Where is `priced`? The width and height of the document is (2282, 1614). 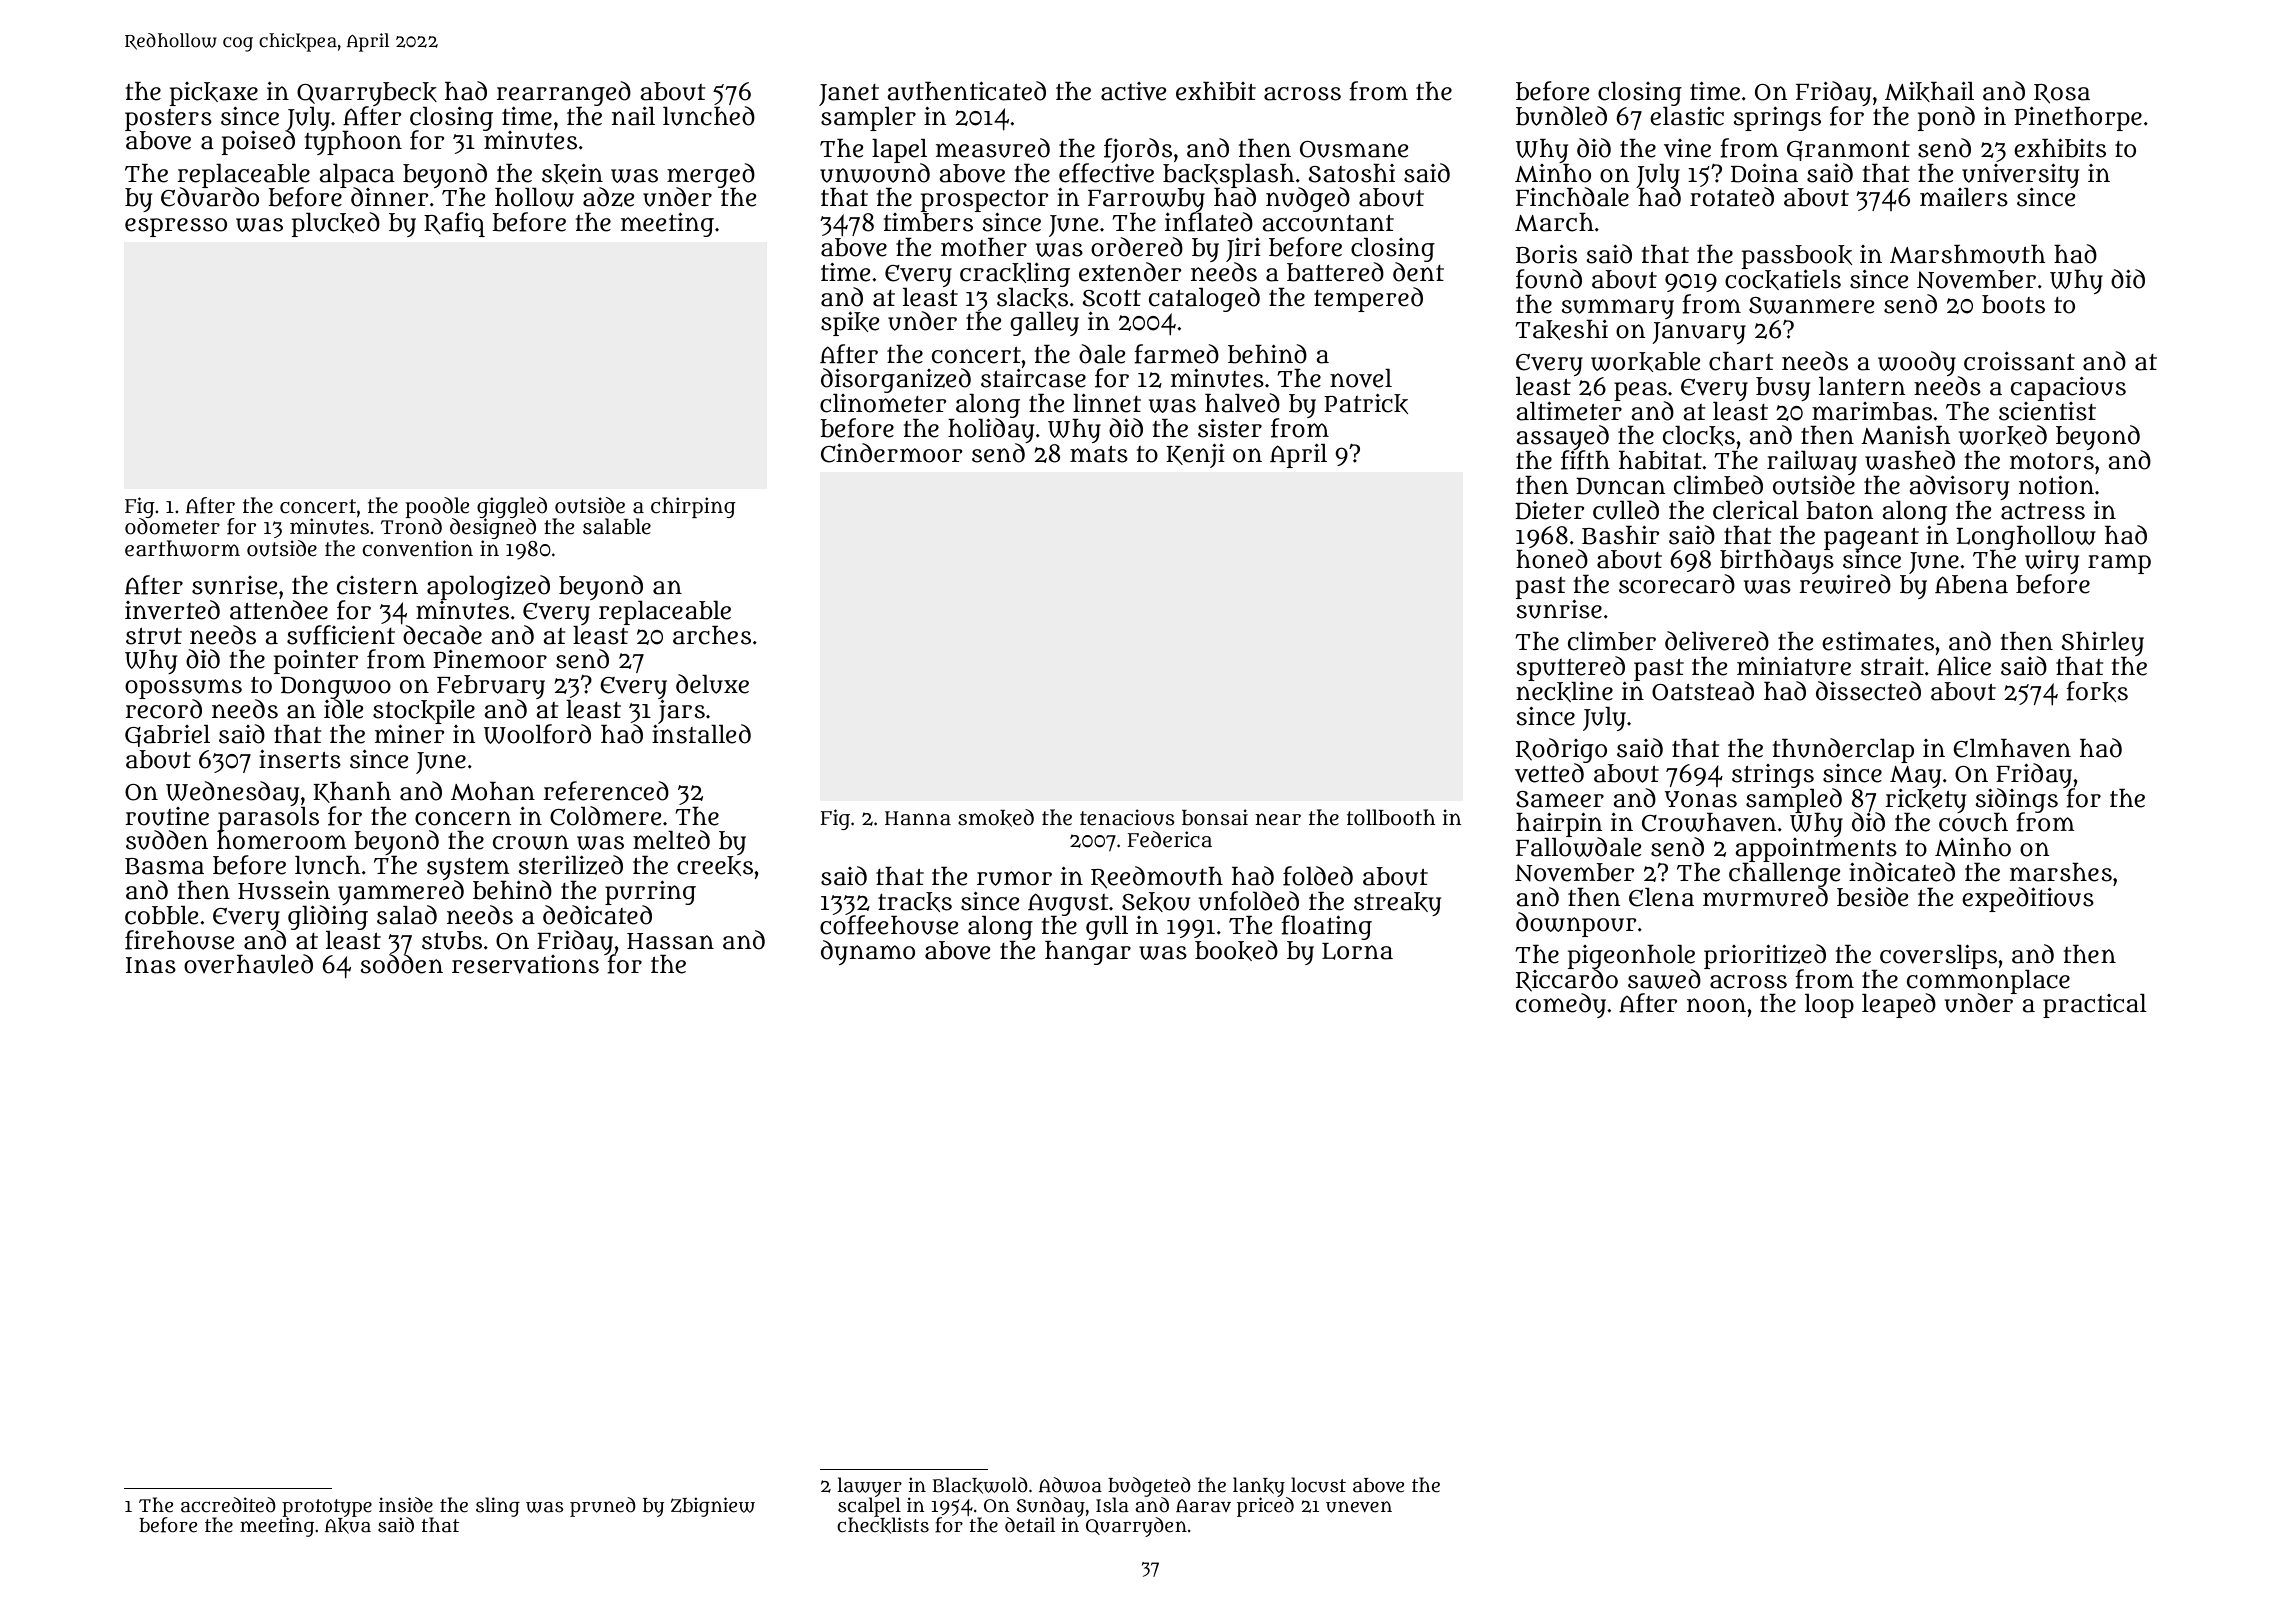 priced is located at coordinates (1265, 1507).
